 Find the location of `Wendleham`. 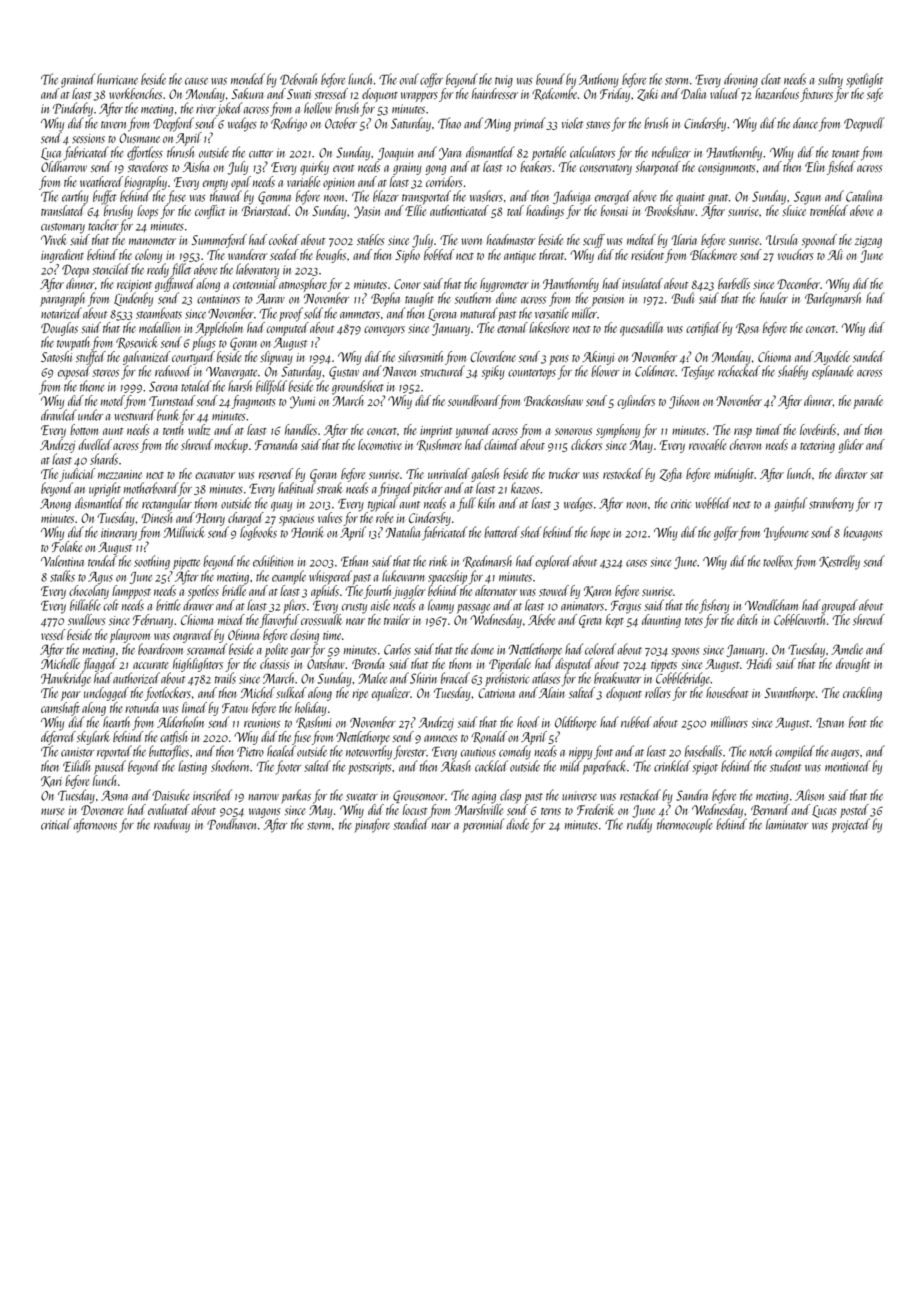

Wendleham is located at coordinates (771, 605).
